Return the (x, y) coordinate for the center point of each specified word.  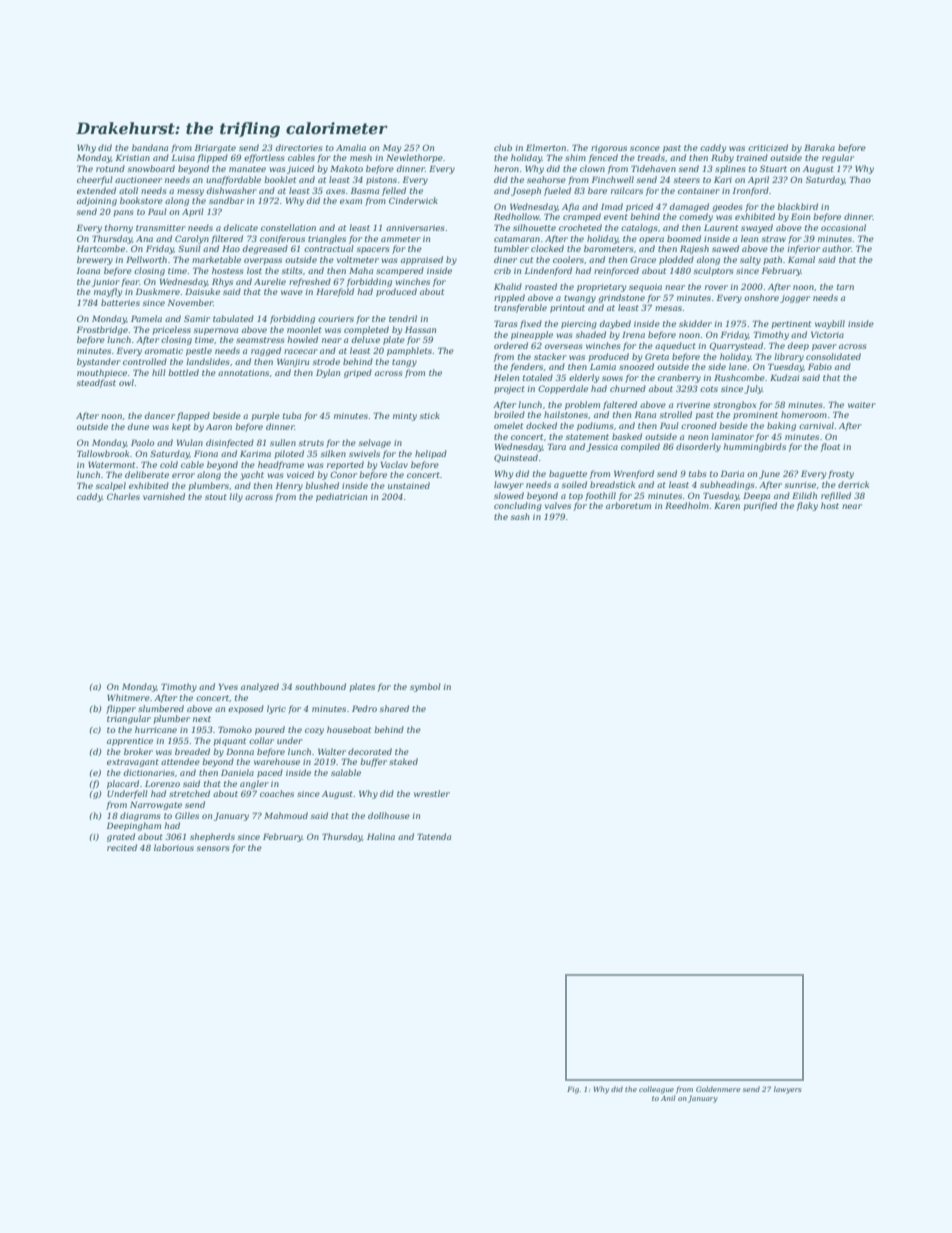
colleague (656, 1090)
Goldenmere (718, 1089)
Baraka (819, 147)
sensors (213, 848)
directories (299, 147)
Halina (381, 836)
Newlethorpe (414, 158)
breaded (192, 751)
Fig (573, 1090)
